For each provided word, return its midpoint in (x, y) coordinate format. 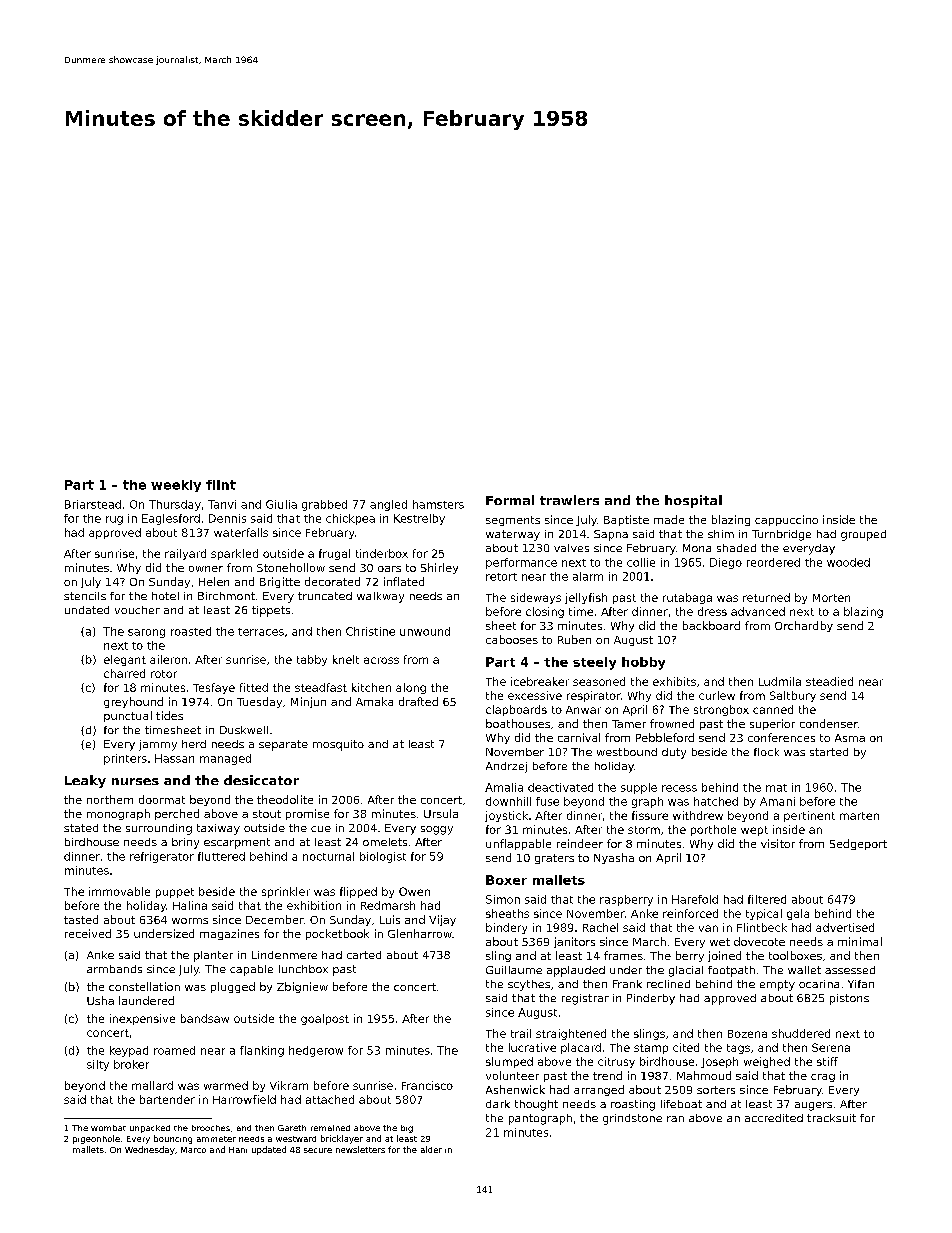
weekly (176, 486)
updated (269, 1150)
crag (823, 1078)
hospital (693, 501)
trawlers (569, 500)
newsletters (360, 1149)
